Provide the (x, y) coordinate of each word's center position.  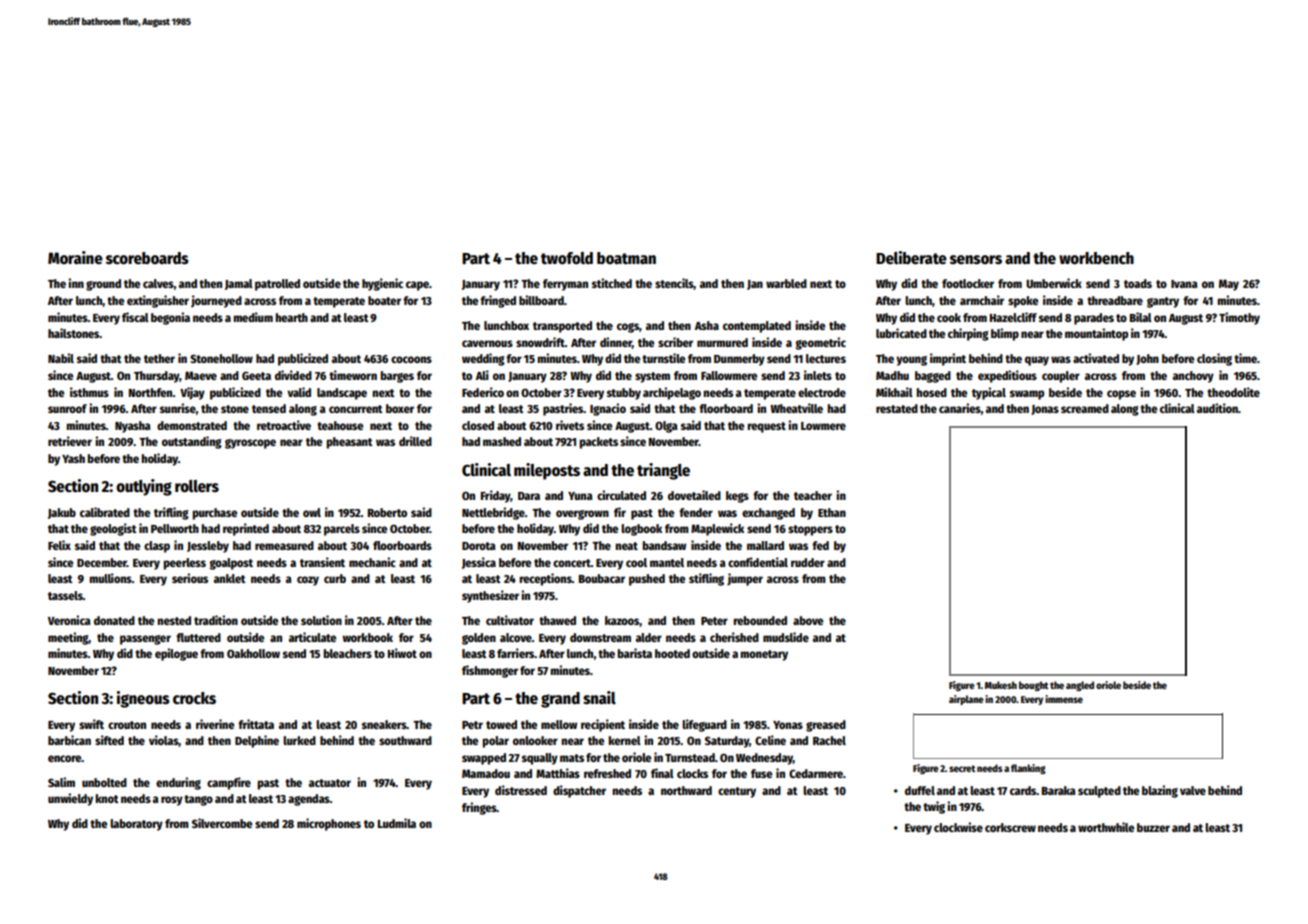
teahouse (340, 425)
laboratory (136, 825)
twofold (567, 258)
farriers (516, 653)
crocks (194, 698)
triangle (663, 471)
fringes (479, 808)
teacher (813, 495)
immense (1064, 699)
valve (1193, 790)
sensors (976, 259)
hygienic (382, 284)
